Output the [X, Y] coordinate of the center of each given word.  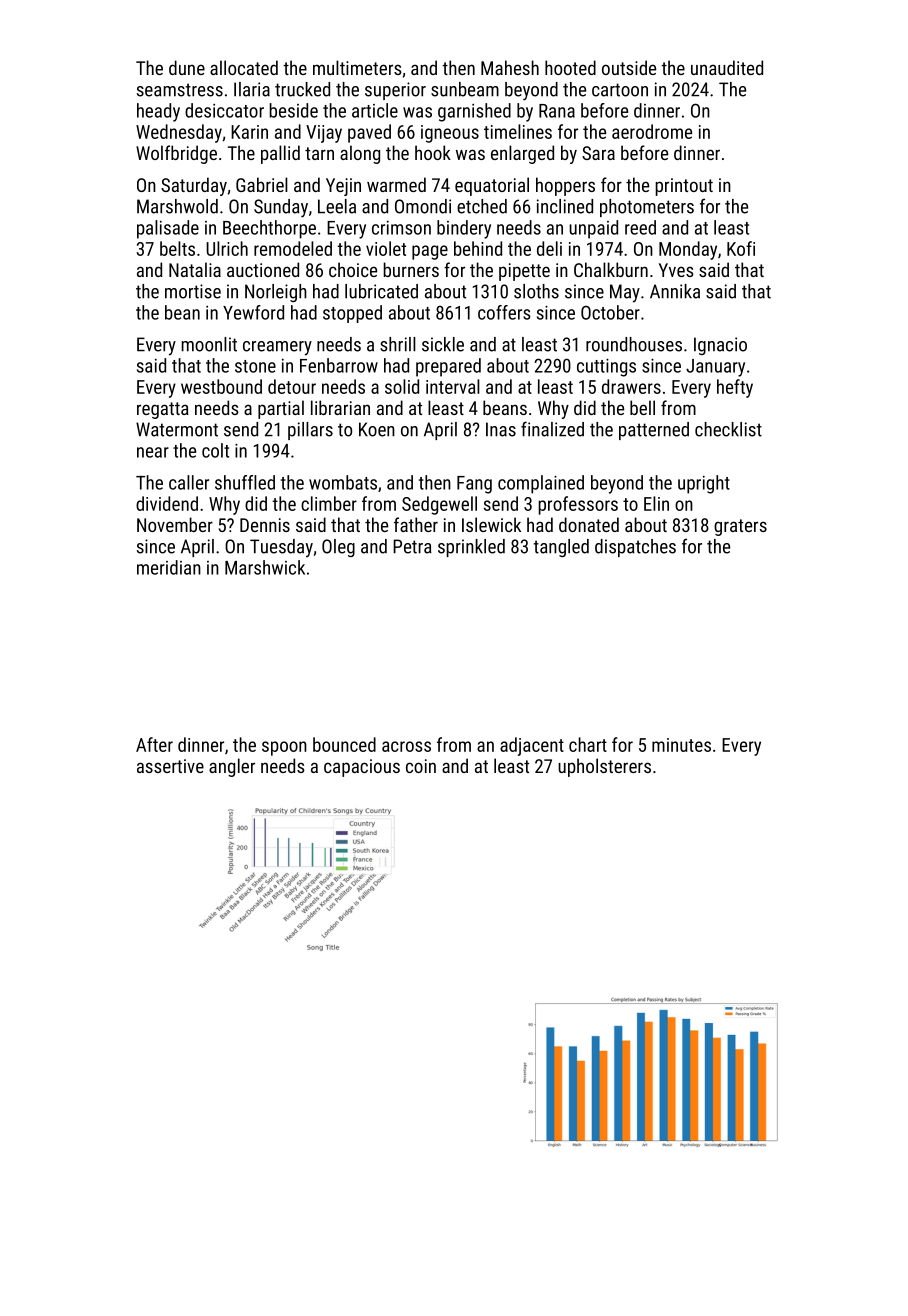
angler [232, 767]
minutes [681, 745]
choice [353, 269]
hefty [735, 388]
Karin [249, 132]
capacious [362, 768]
